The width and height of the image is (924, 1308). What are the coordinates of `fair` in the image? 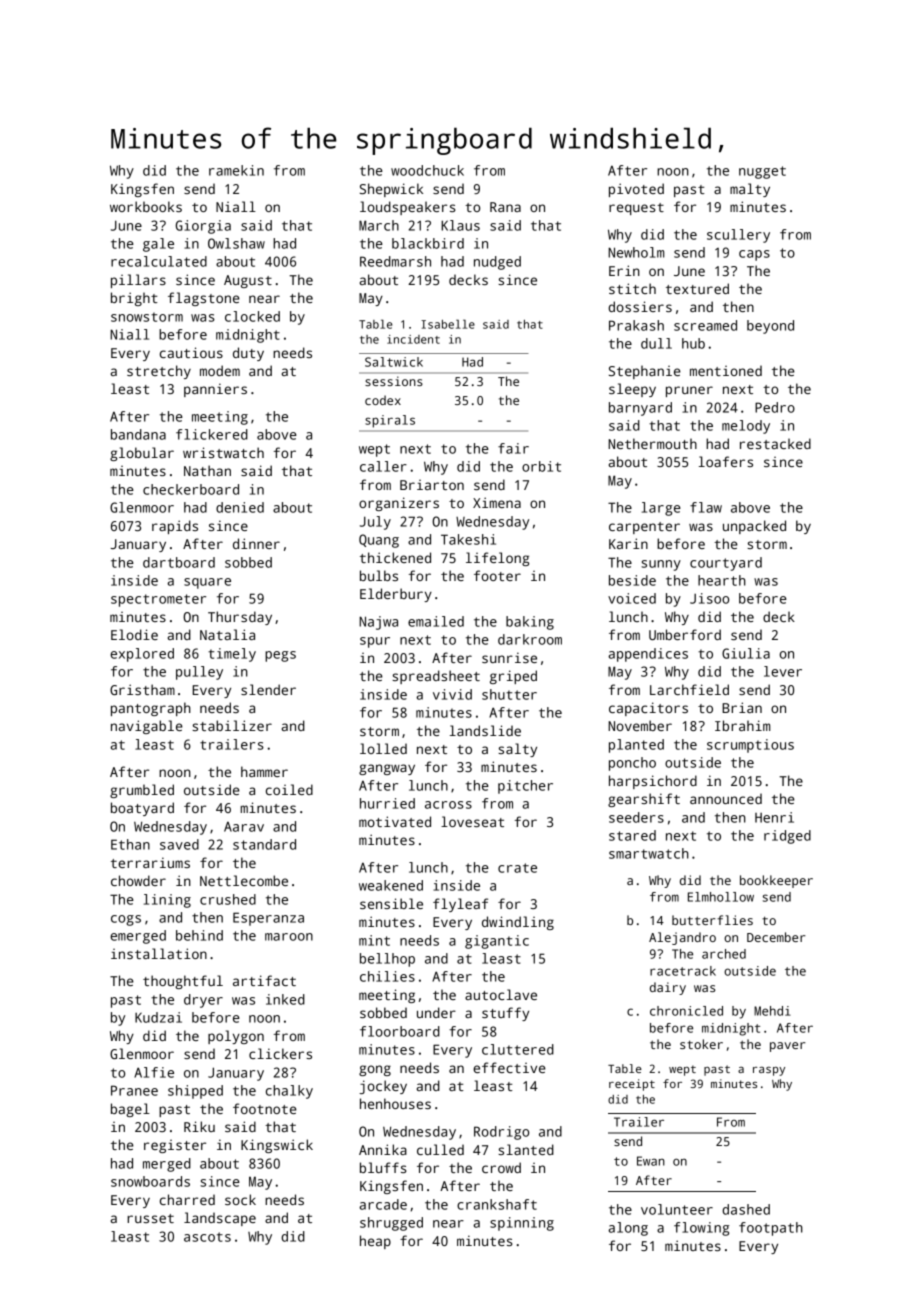 It's located at (513, 448).
